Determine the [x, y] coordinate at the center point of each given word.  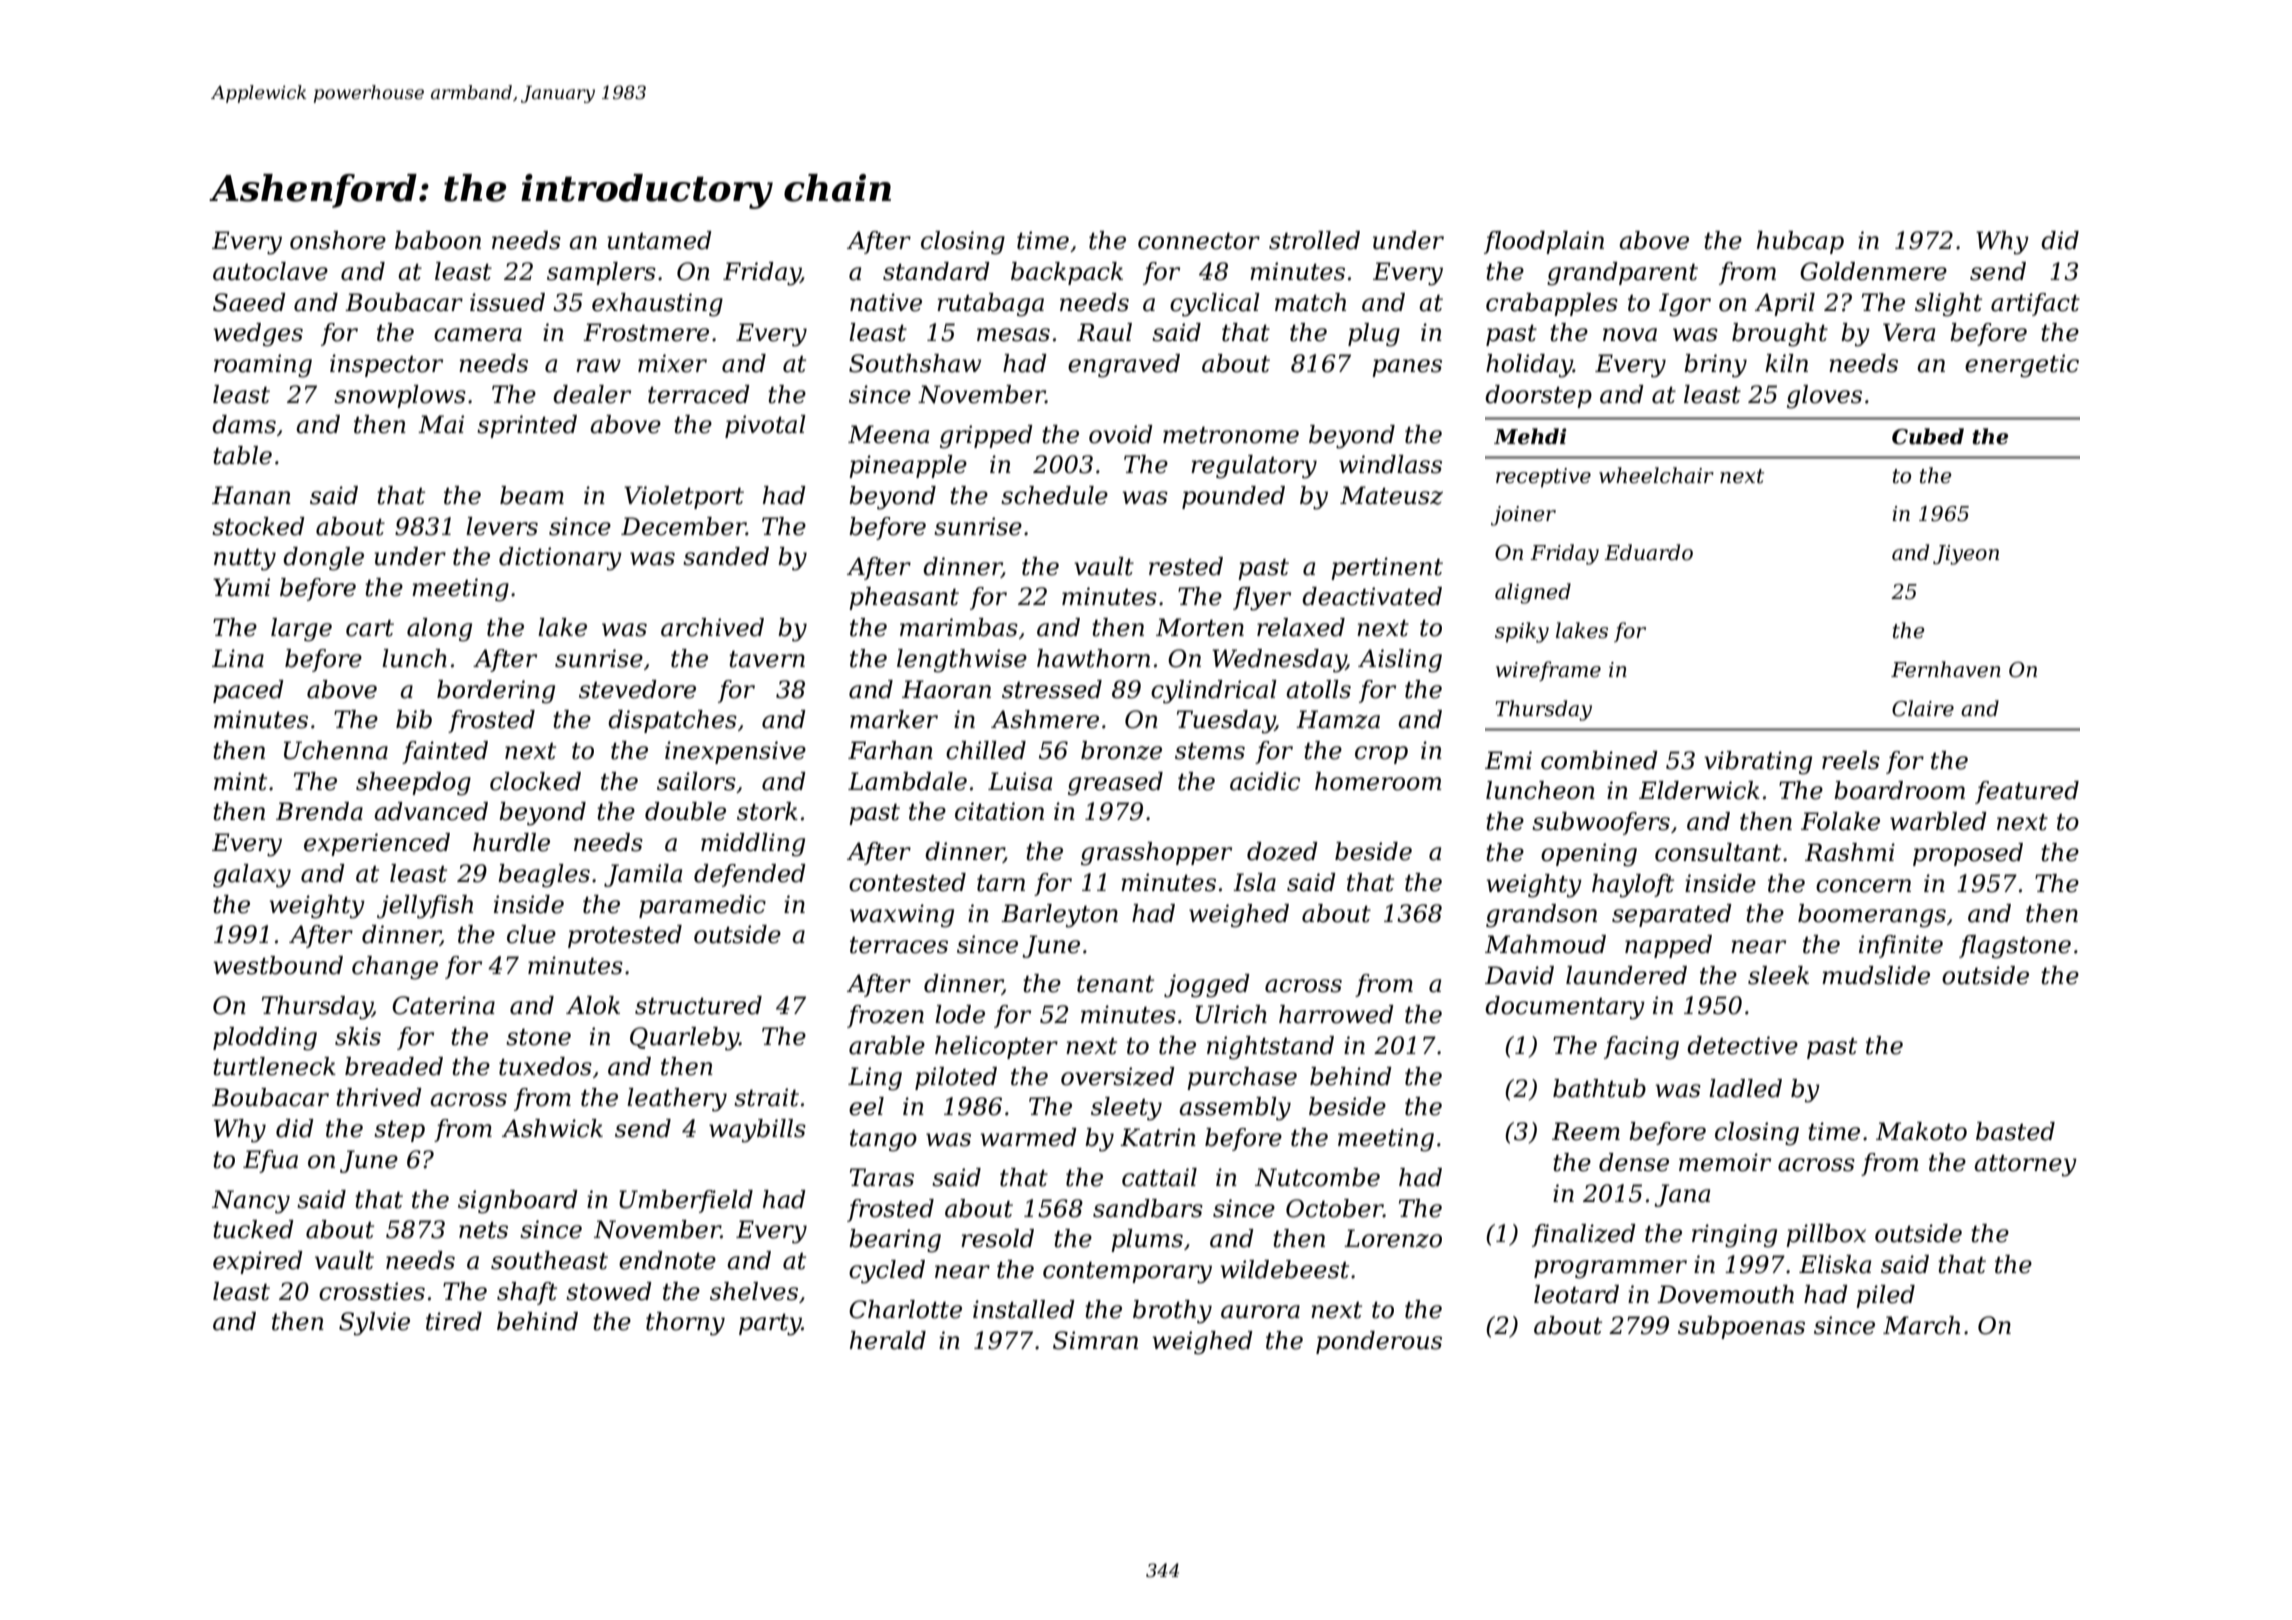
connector [1199, 241]
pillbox [1826, 1235]
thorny [685, 1324]
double [685, 811]
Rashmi [1850, 852]
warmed [1028, 1137]
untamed [659, 240]
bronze [1121, 750]
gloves [1824, 397]
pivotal [765, 426]
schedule [1054, 495]
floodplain [1544, 242]
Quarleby [684, 1039]
